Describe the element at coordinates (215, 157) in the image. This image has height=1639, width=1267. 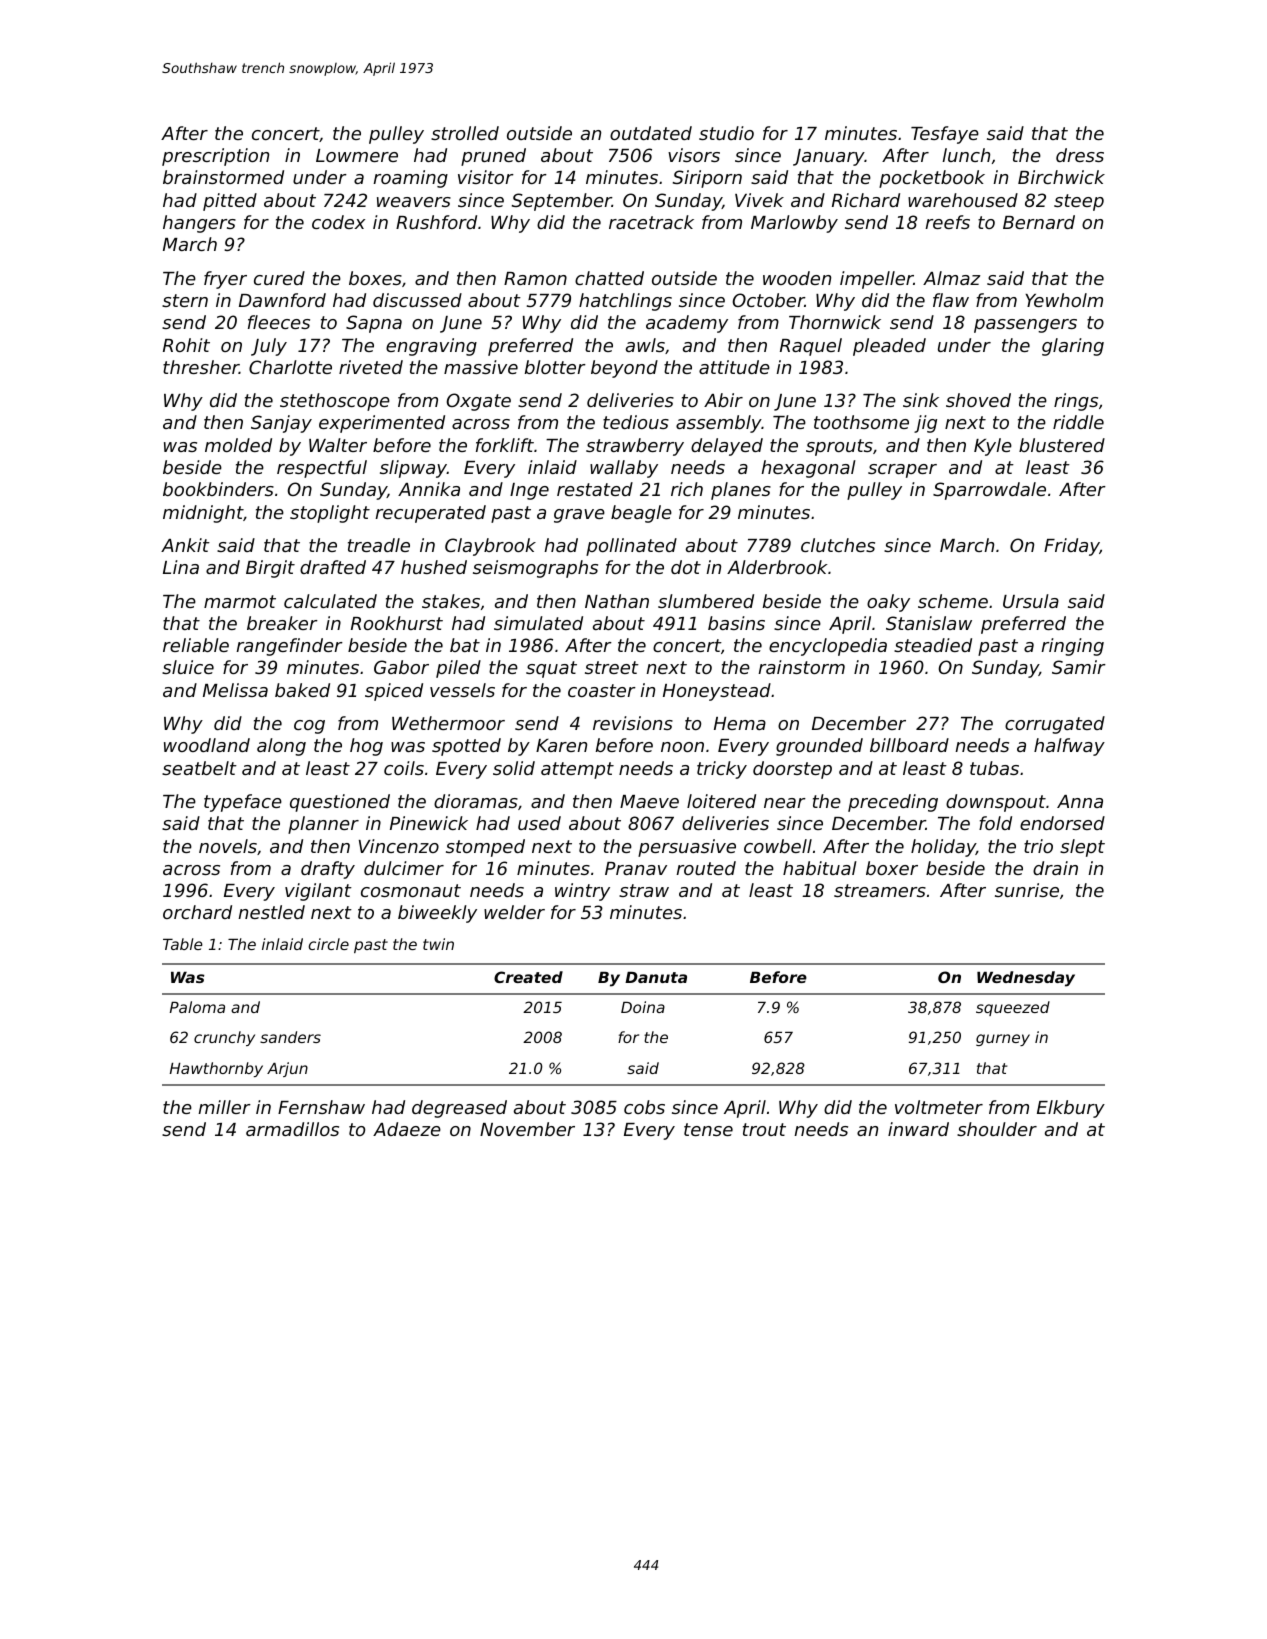
I see `prescription` at that location.
